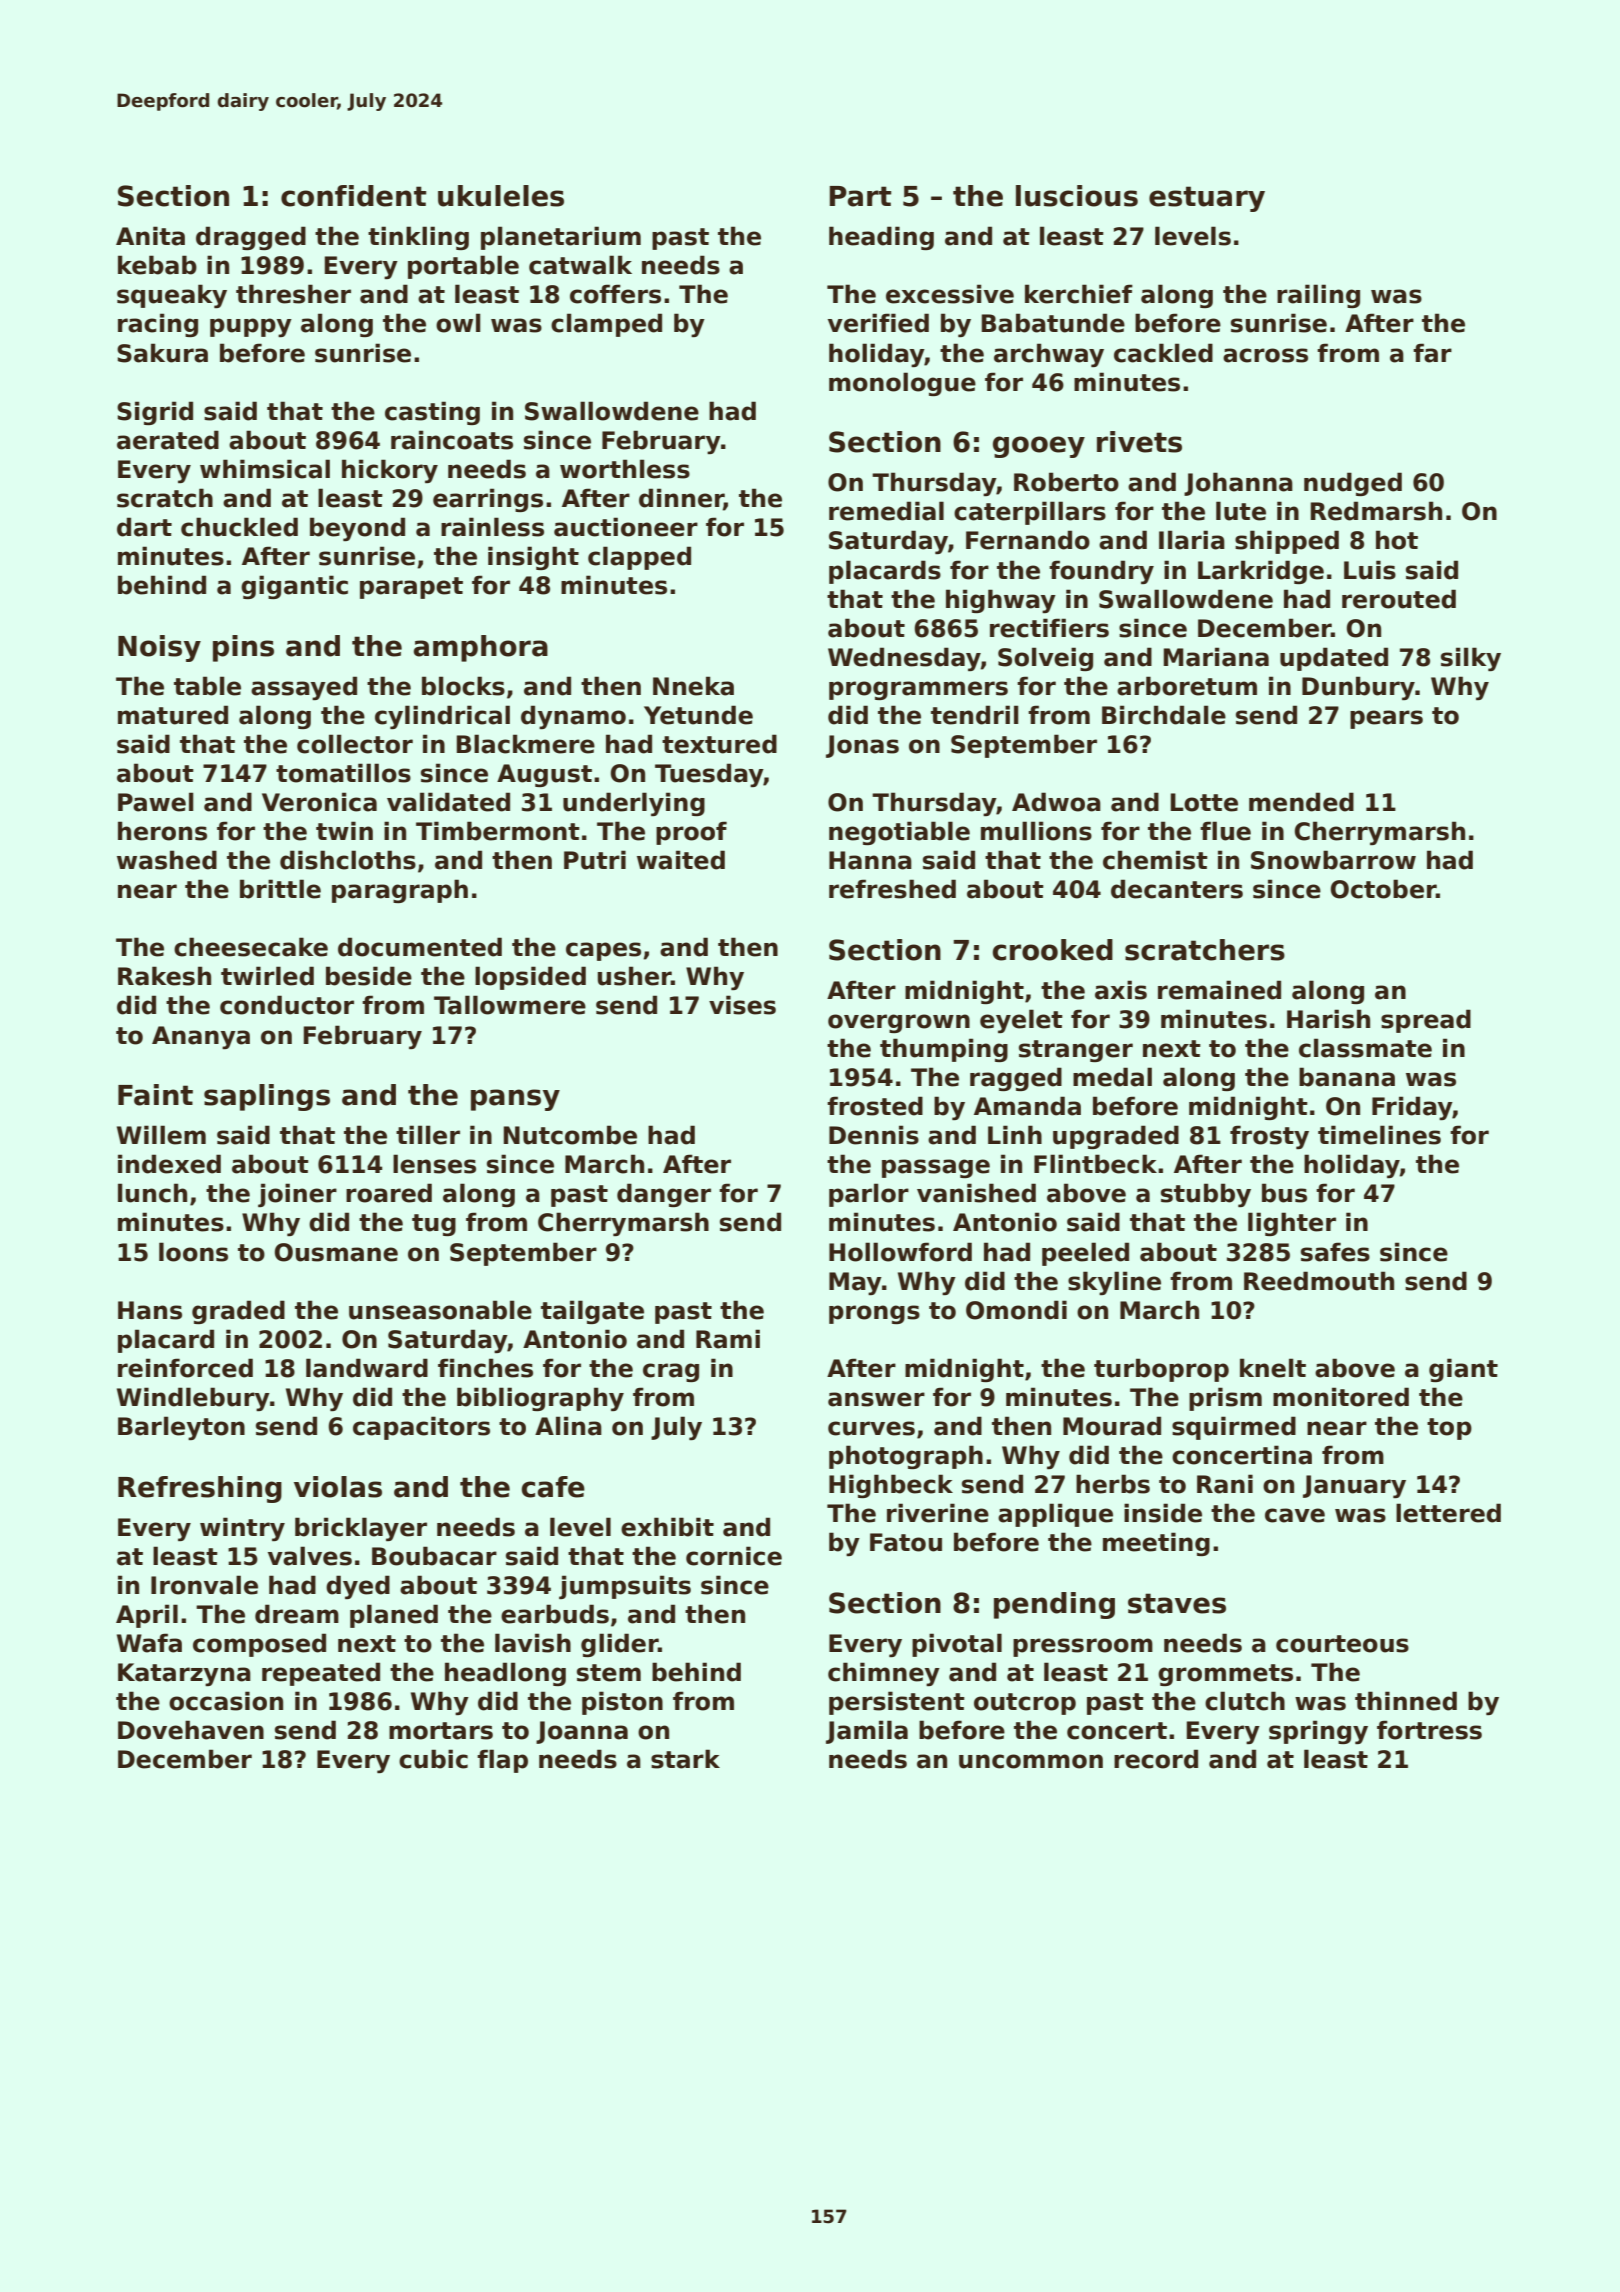  Describe the element at coordinates (975, 715) in the page. I see `tendril` at that location.
